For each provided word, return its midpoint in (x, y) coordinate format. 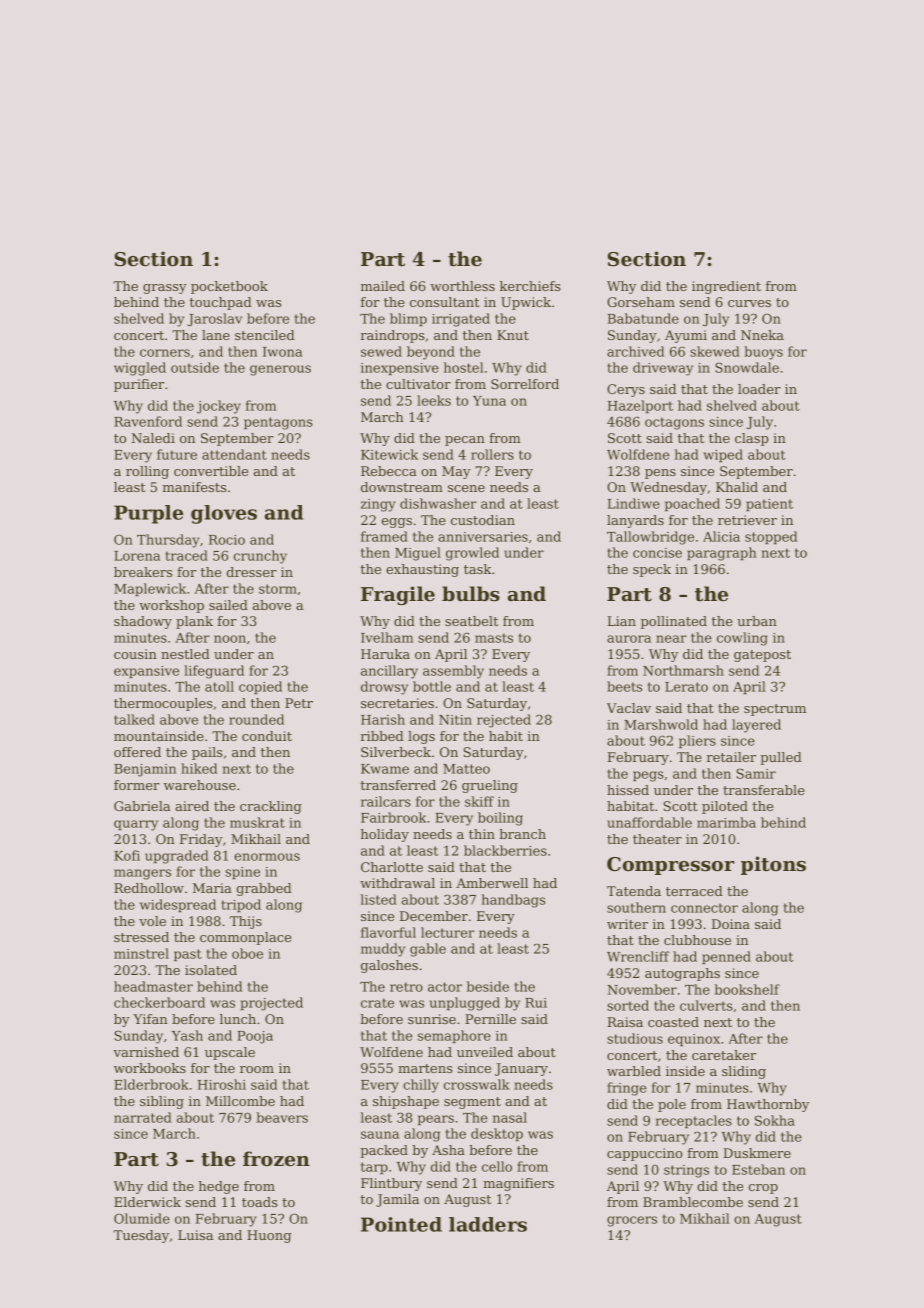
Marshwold (661, 724)
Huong (269, 1236)
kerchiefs (530, 286)
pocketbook (229, 287)
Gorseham (641, 302)
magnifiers (518, 1184)
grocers (632, 1221)
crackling (271, 807)
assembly (453, 672)
